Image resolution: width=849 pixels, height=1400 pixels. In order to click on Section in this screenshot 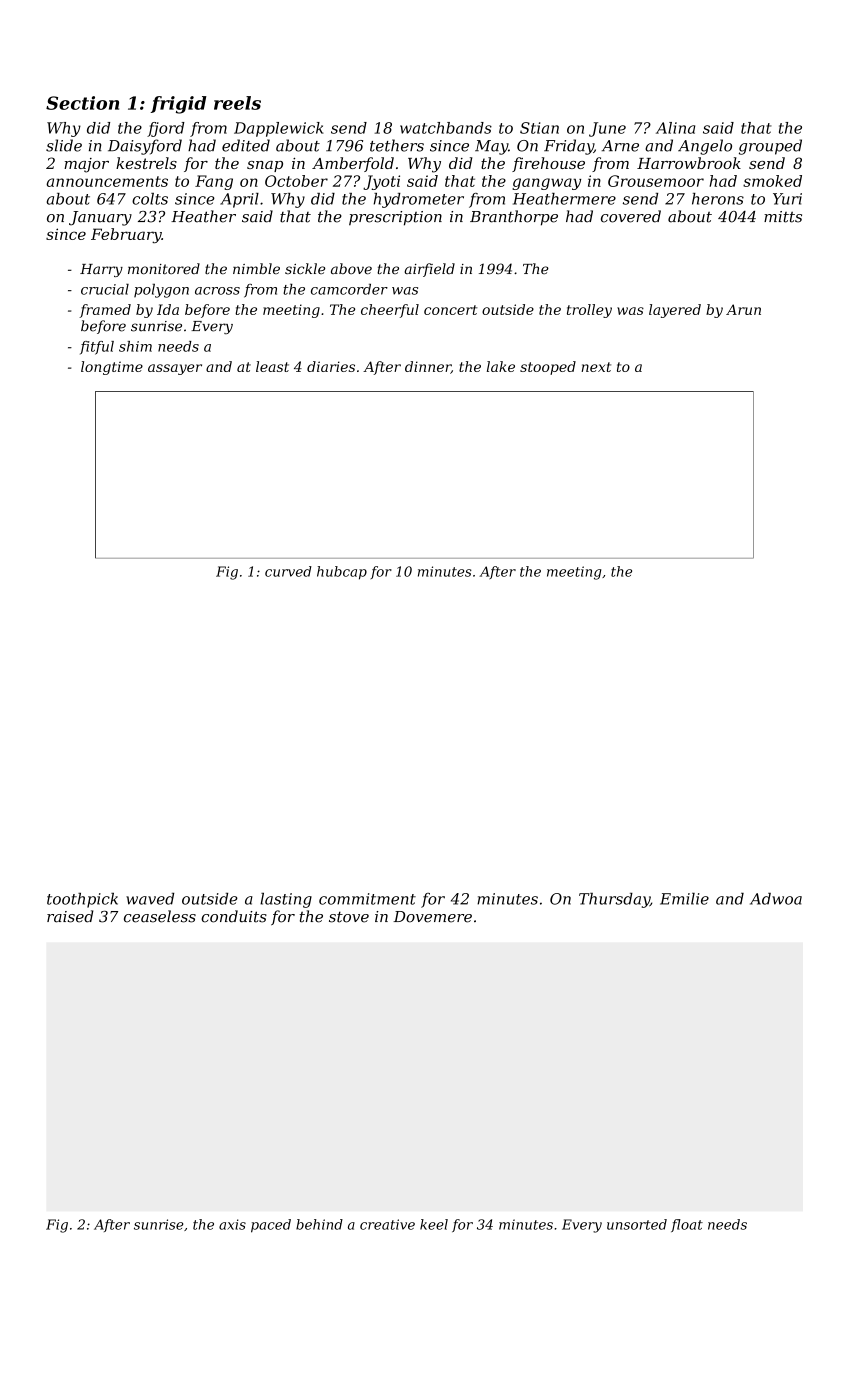, I will do `click(82, 103)`.
